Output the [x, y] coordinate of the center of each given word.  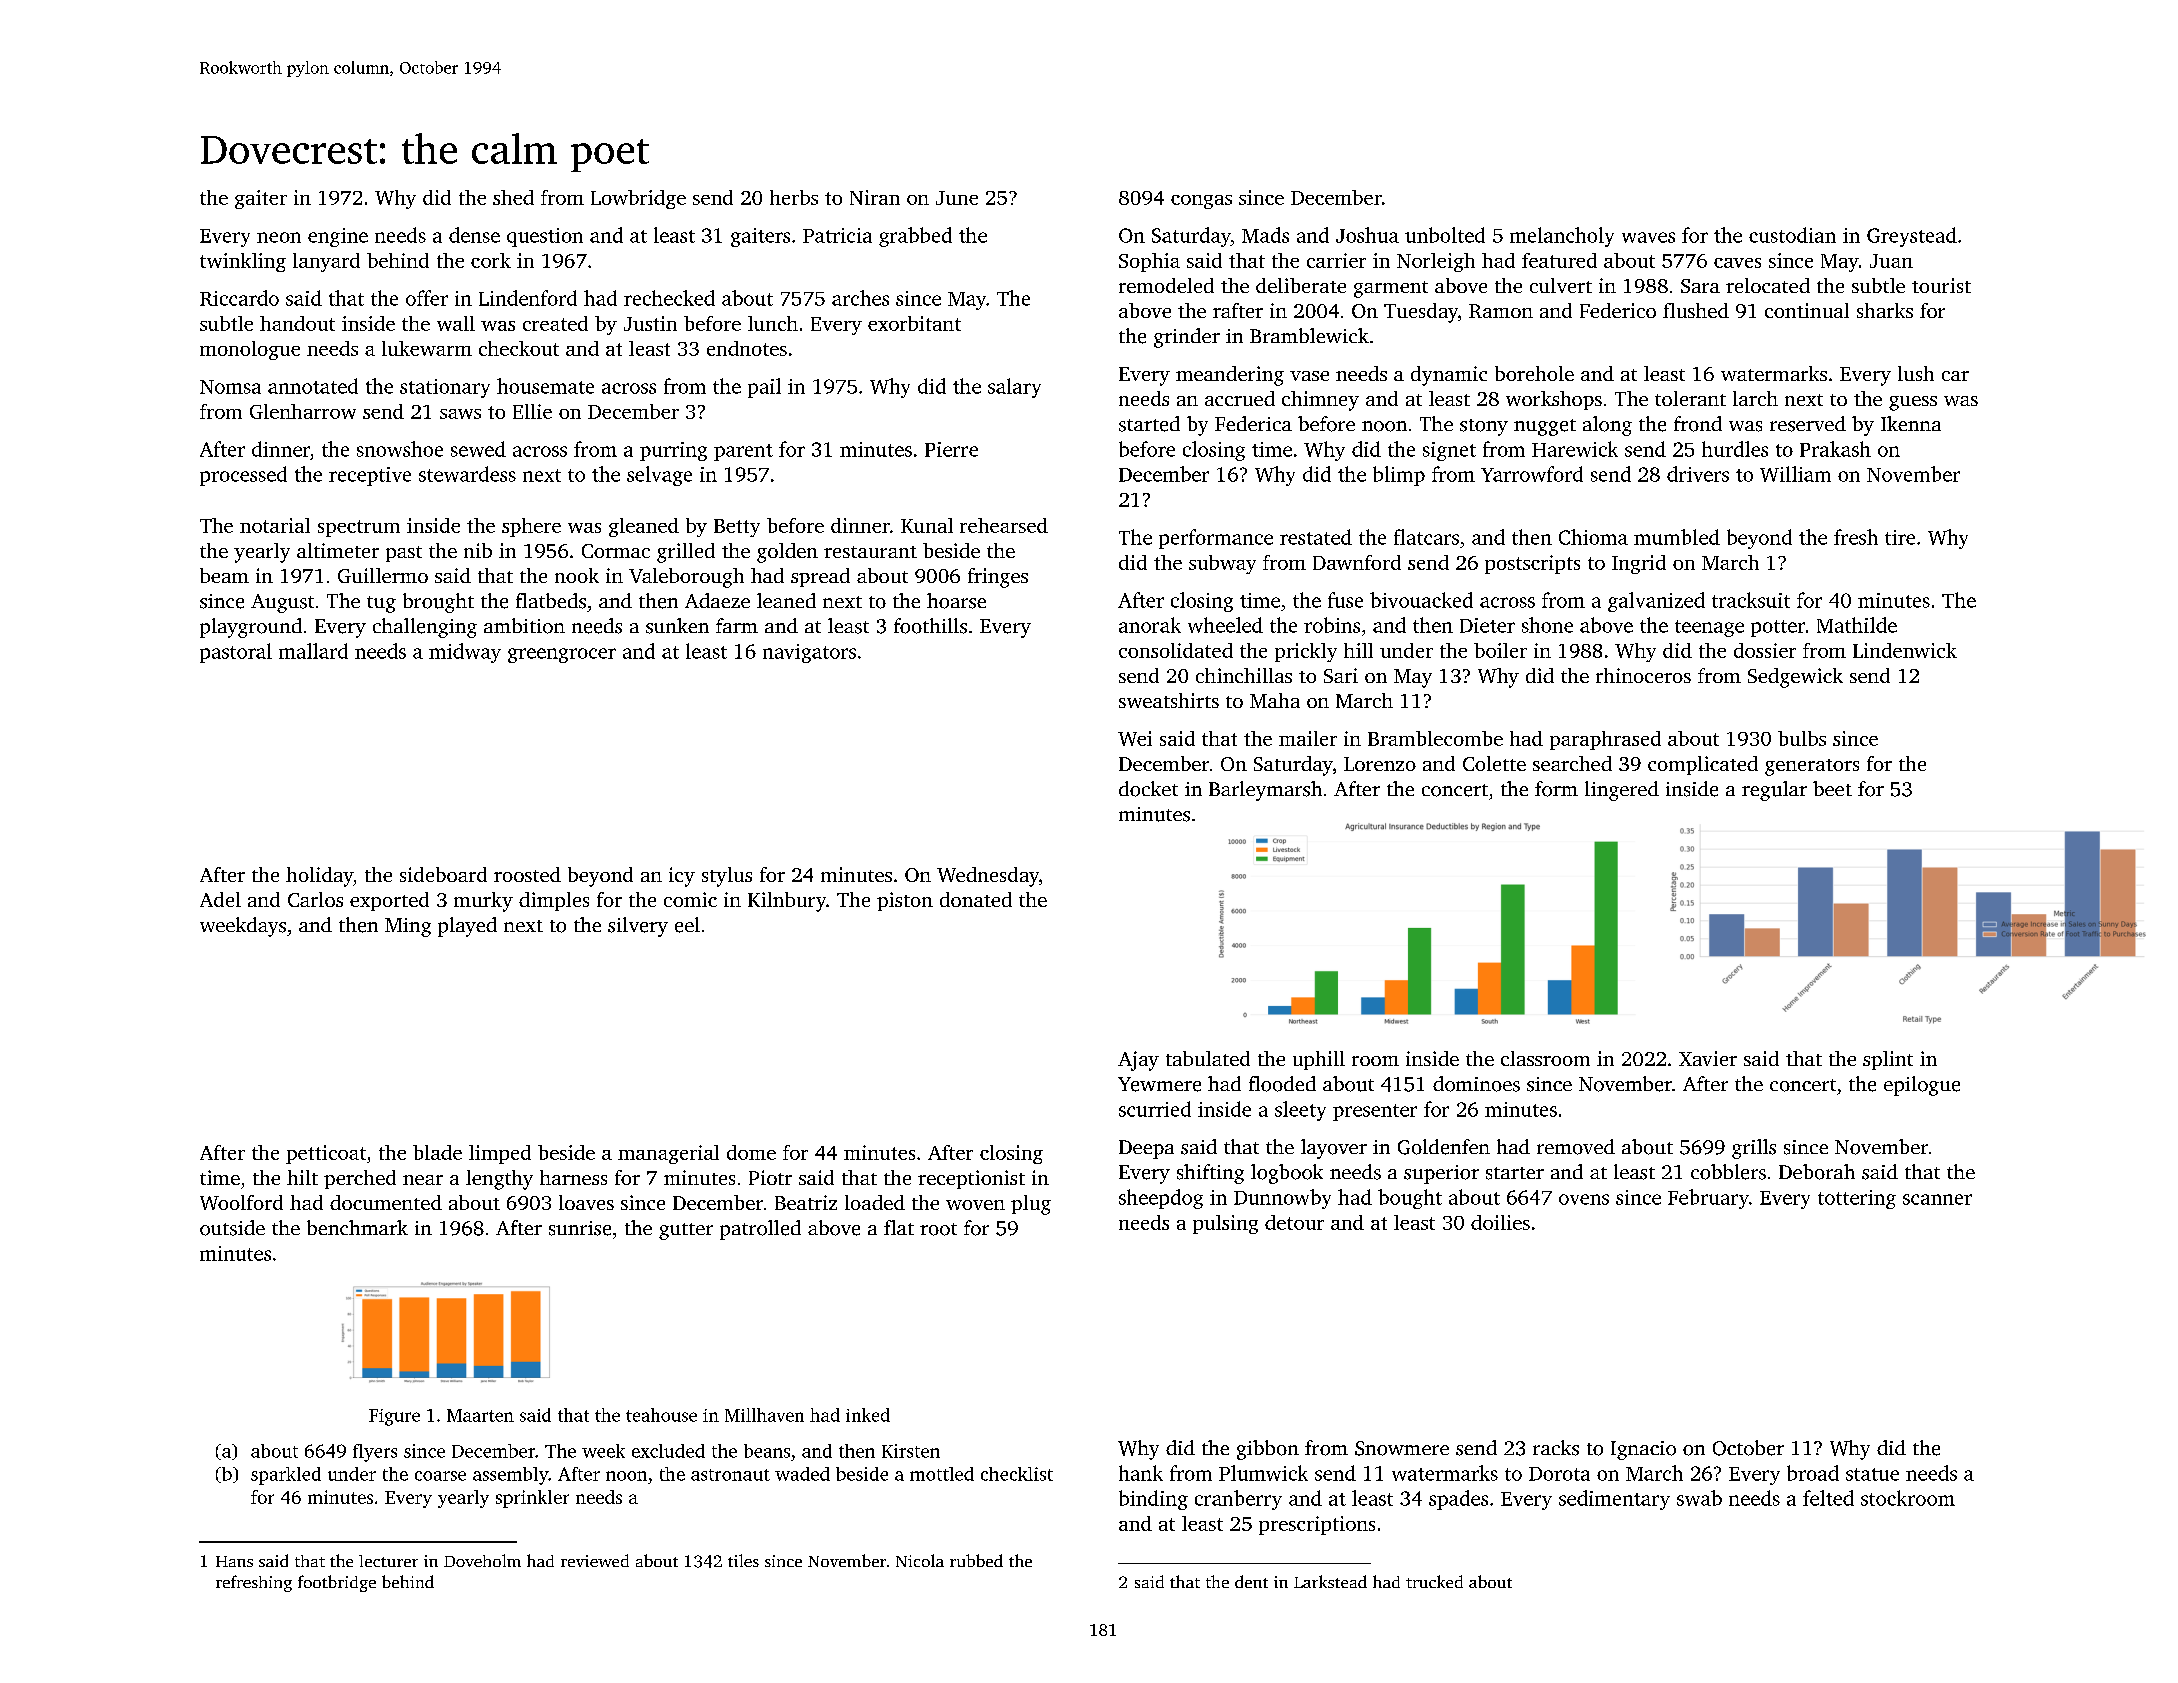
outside [232, 1228]
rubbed [976, 1560]
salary [1014, 388]
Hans [234, 1561]
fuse [1345, 600]
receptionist [971, 1179]
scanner [1937, 1199]
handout [297, 323]
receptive [370, 476]
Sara [1700, 286]
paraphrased [1605, 740]
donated [976, 899]
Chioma [1593, 537]
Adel [220, 899]
